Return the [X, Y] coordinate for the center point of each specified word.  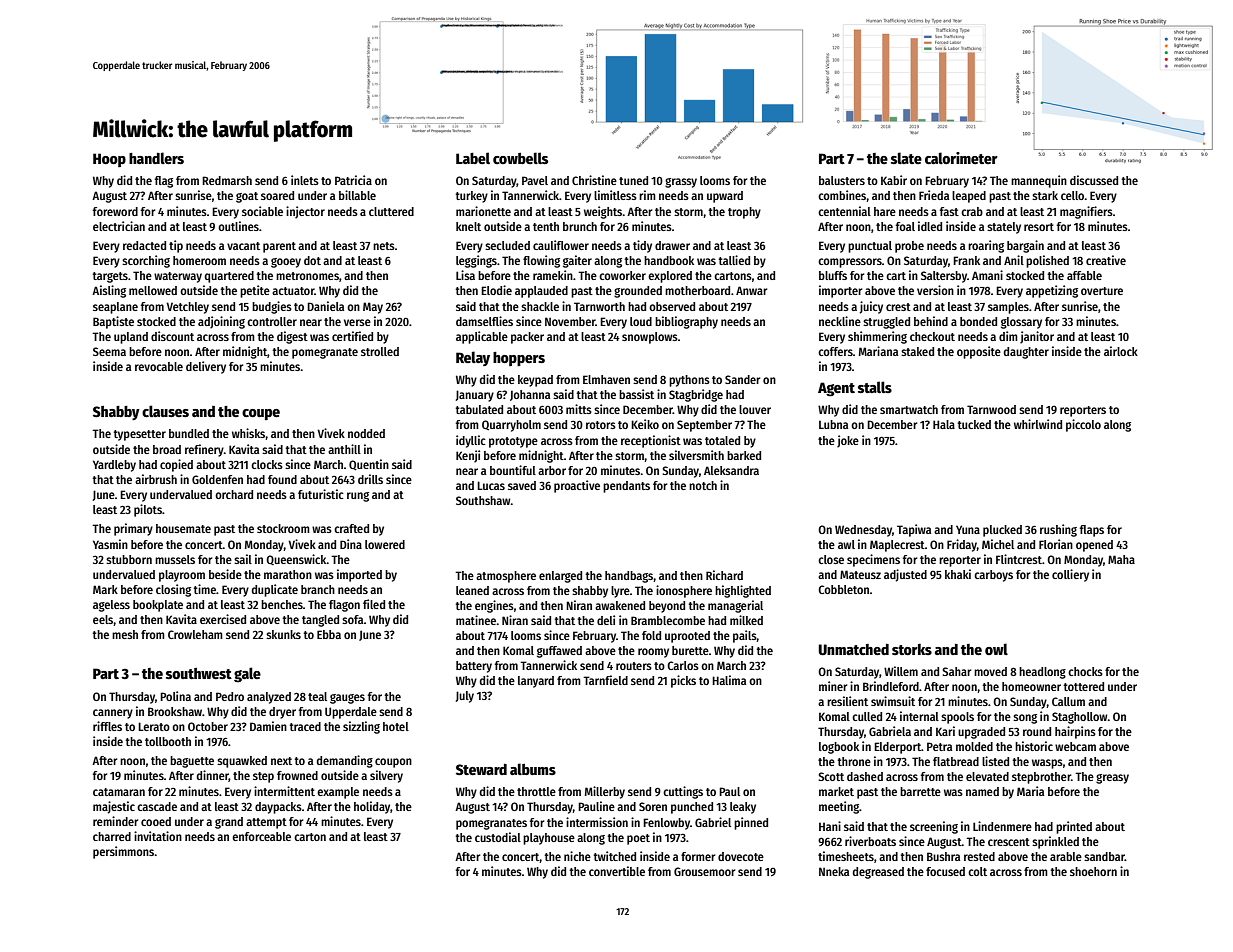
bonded [978, 321]
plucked [1002, 531]
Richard [724, 575]
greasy [1112, 779]
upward [725, 197]
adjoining [221, 322]
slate [906, 158]
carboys [993, 576]
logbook [839, 748]
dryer [282, 713]
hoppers [519, 359]
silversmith [696, 455]
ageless [111, 606]
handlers [156, 158]
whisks [249, 434]
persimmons [124, 852]
